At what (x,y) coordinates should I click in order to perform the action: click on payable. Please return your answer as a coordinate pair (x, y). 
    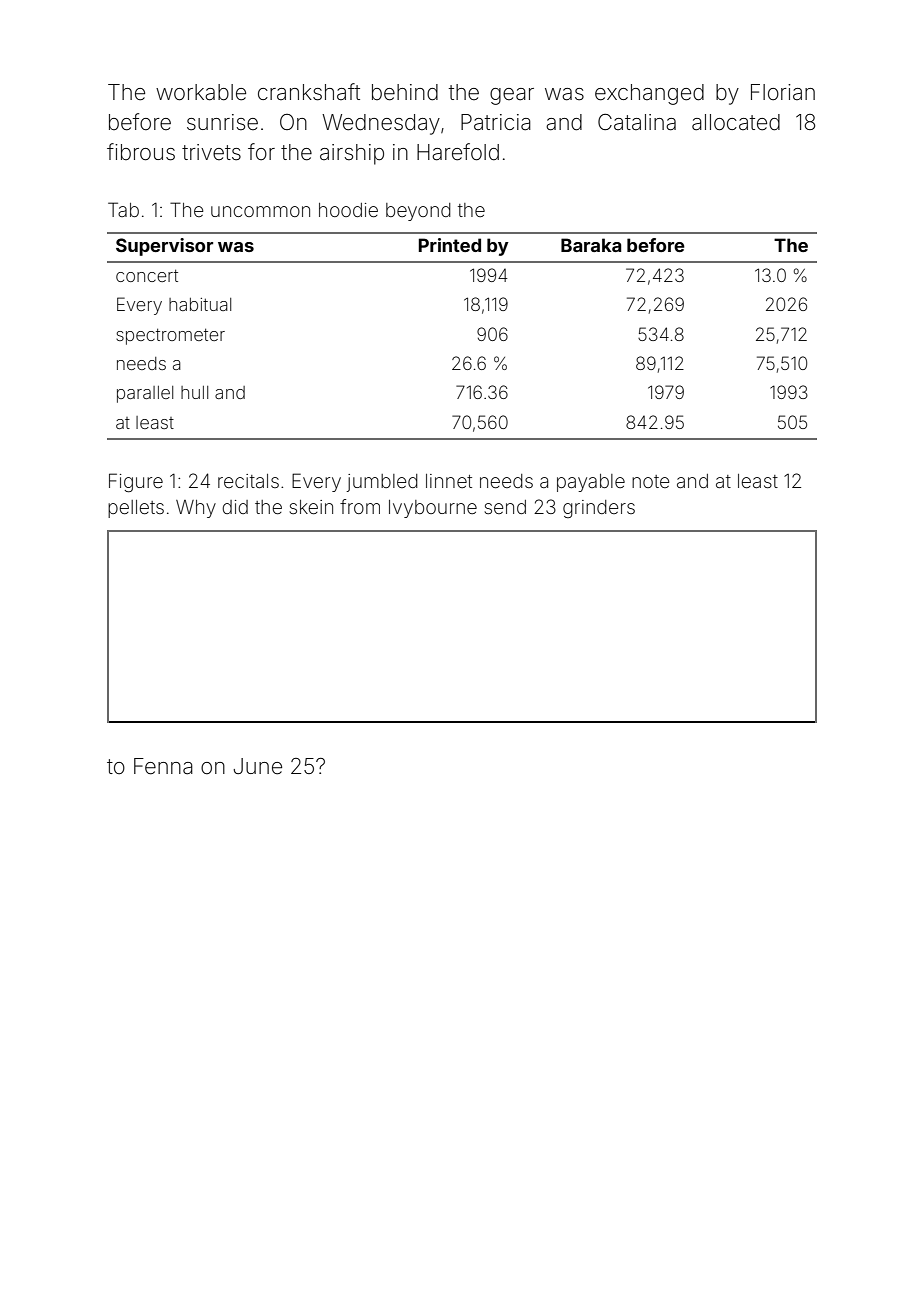
    Looking at the image, I should click on (591, 483).
